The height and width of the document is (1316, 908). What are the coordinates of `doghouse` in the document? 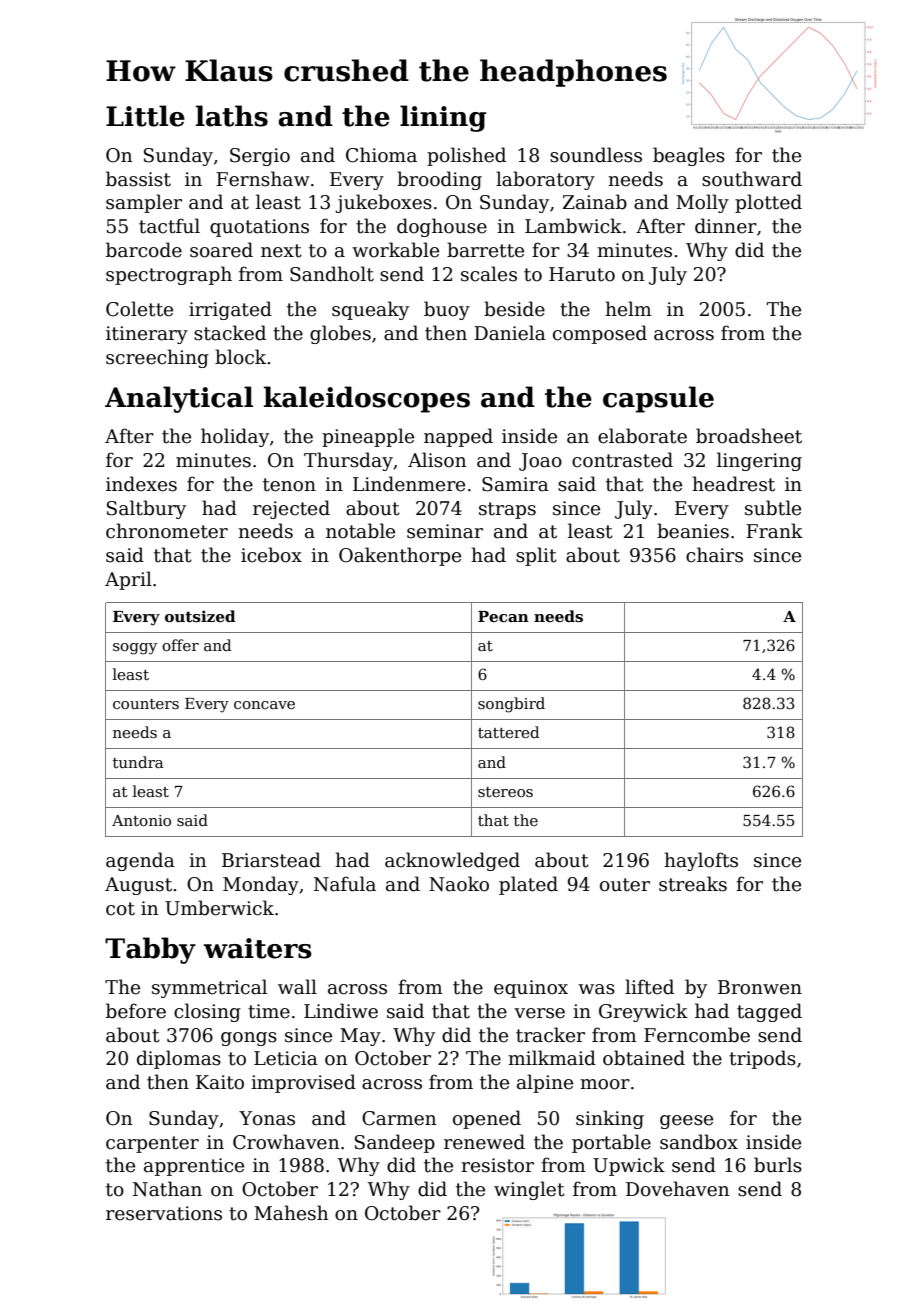 It's located at (442, 227).
